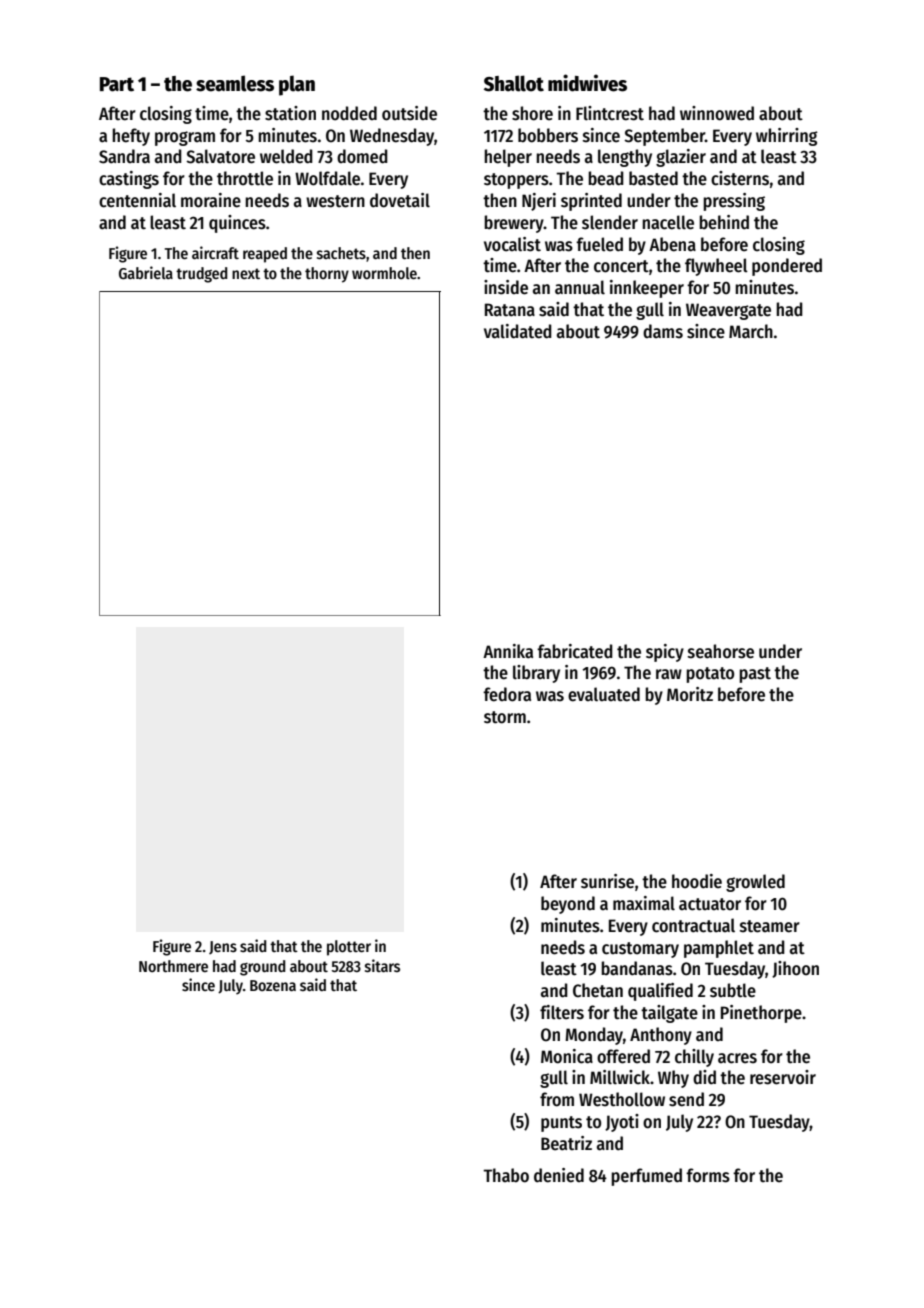 The height and width of the screenshot is (1308, 924). What do you see at coordinates (223, 947) in the screenshot?
I see `Jens` at bounding box center [223, 947].
